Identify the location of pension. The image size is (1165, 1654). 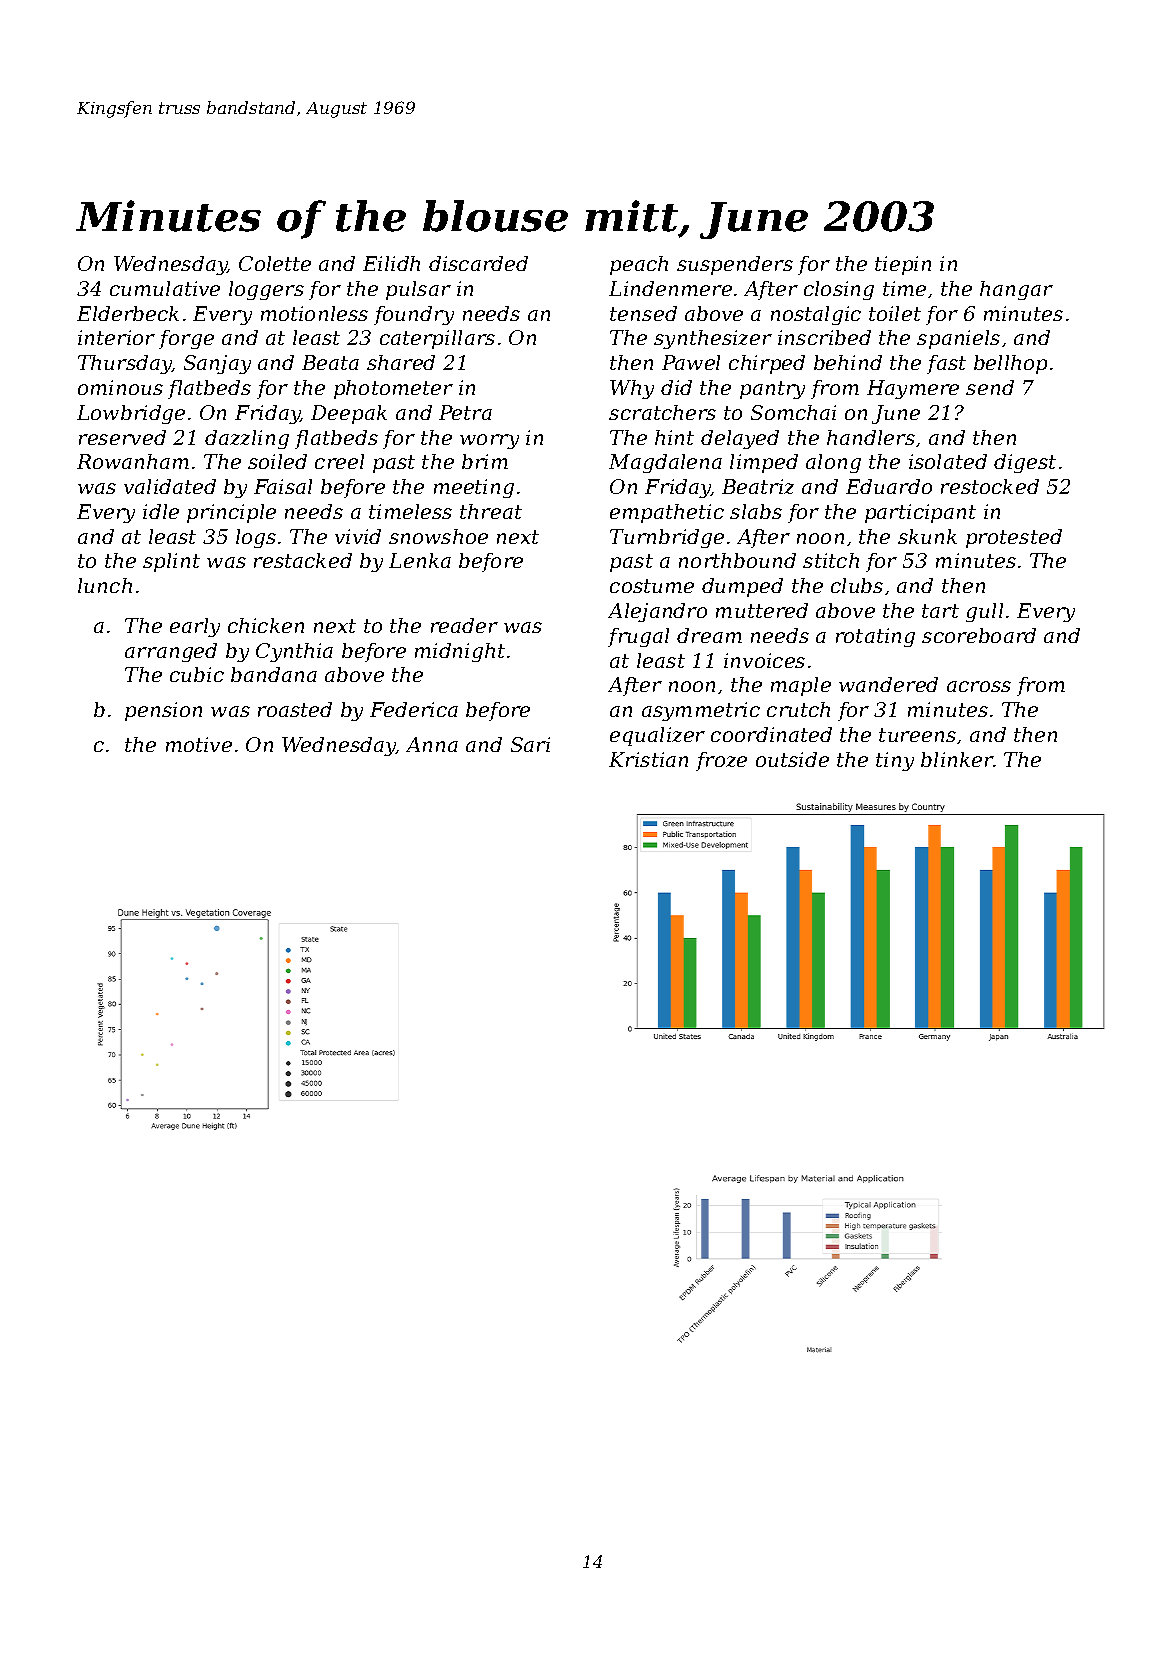
(163, 711).
